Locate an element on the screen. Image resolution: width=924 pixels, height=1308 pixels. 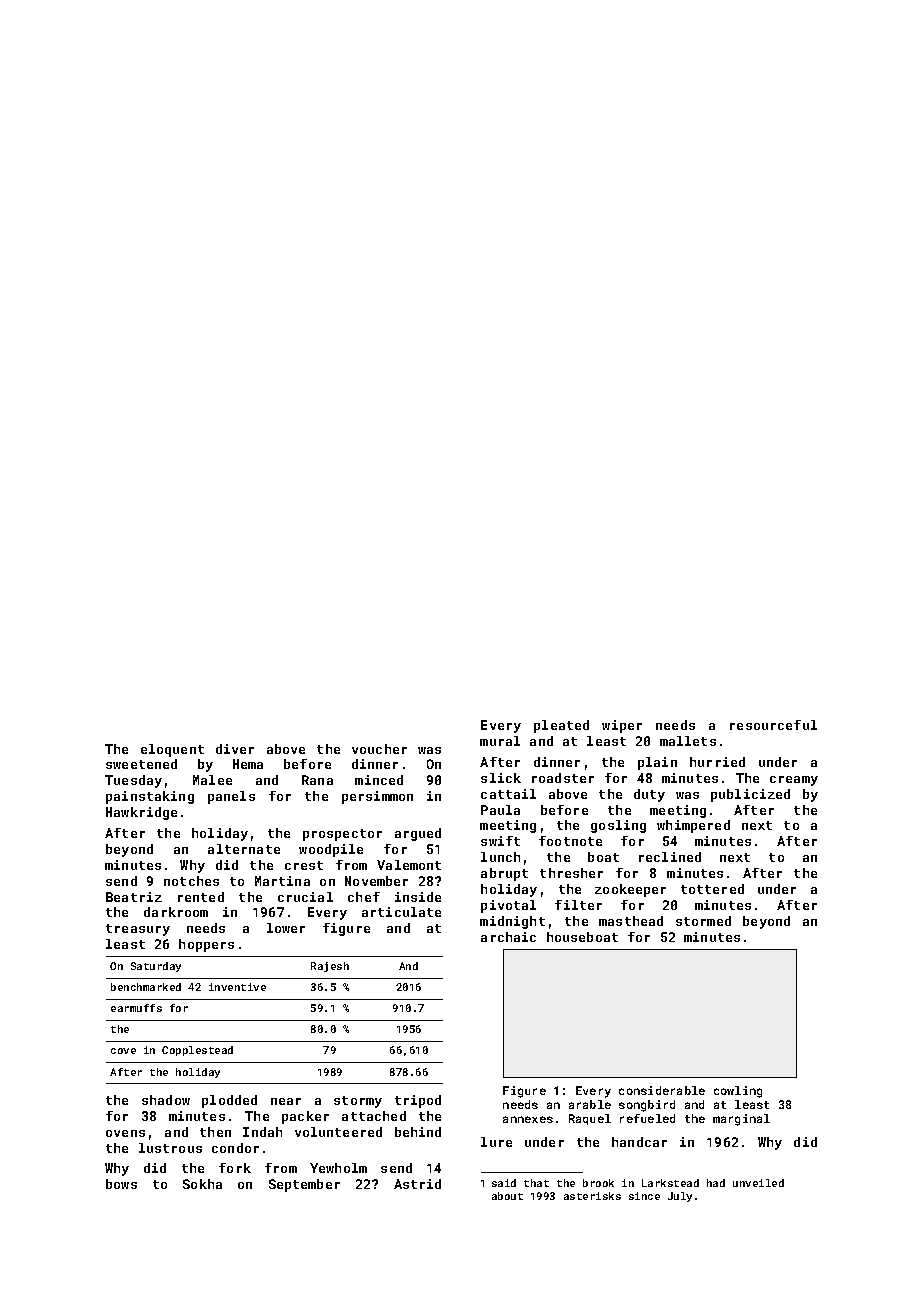
Paula is located at coordinates (500, 810).
